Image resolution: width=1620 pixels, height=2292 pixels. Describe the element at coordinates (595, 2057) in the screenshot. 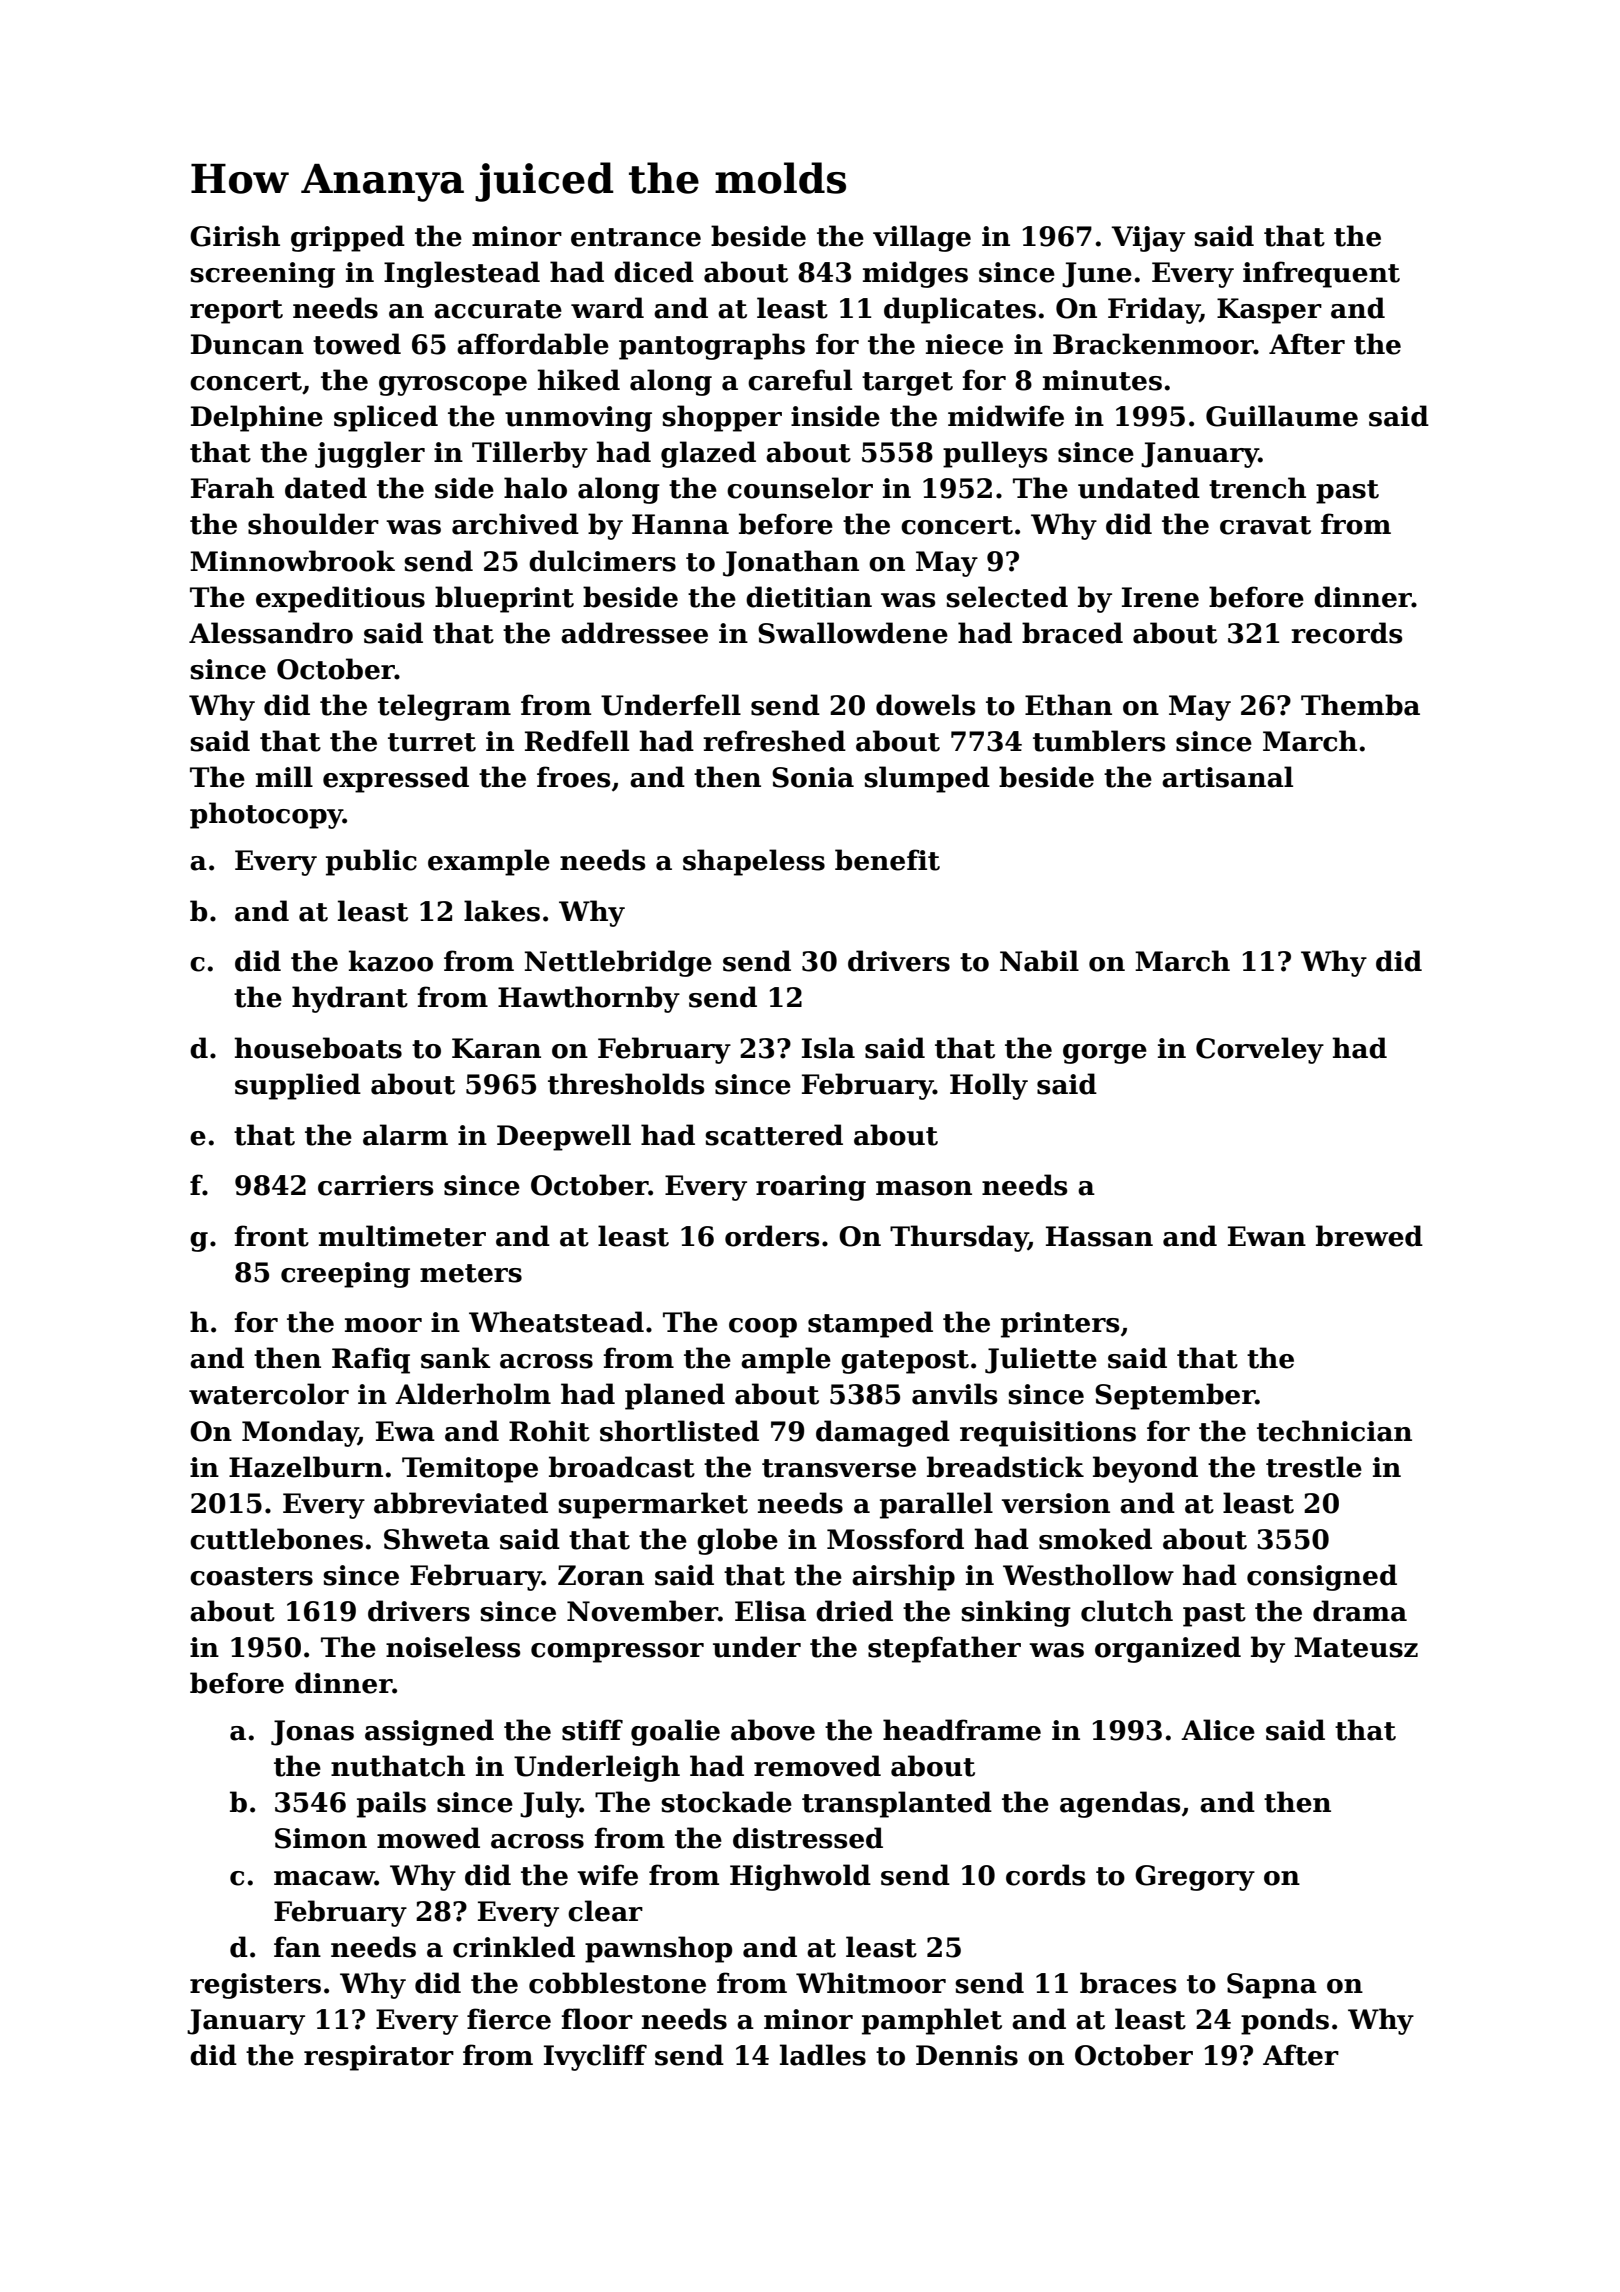

I see `Ivycliff` at that location.
